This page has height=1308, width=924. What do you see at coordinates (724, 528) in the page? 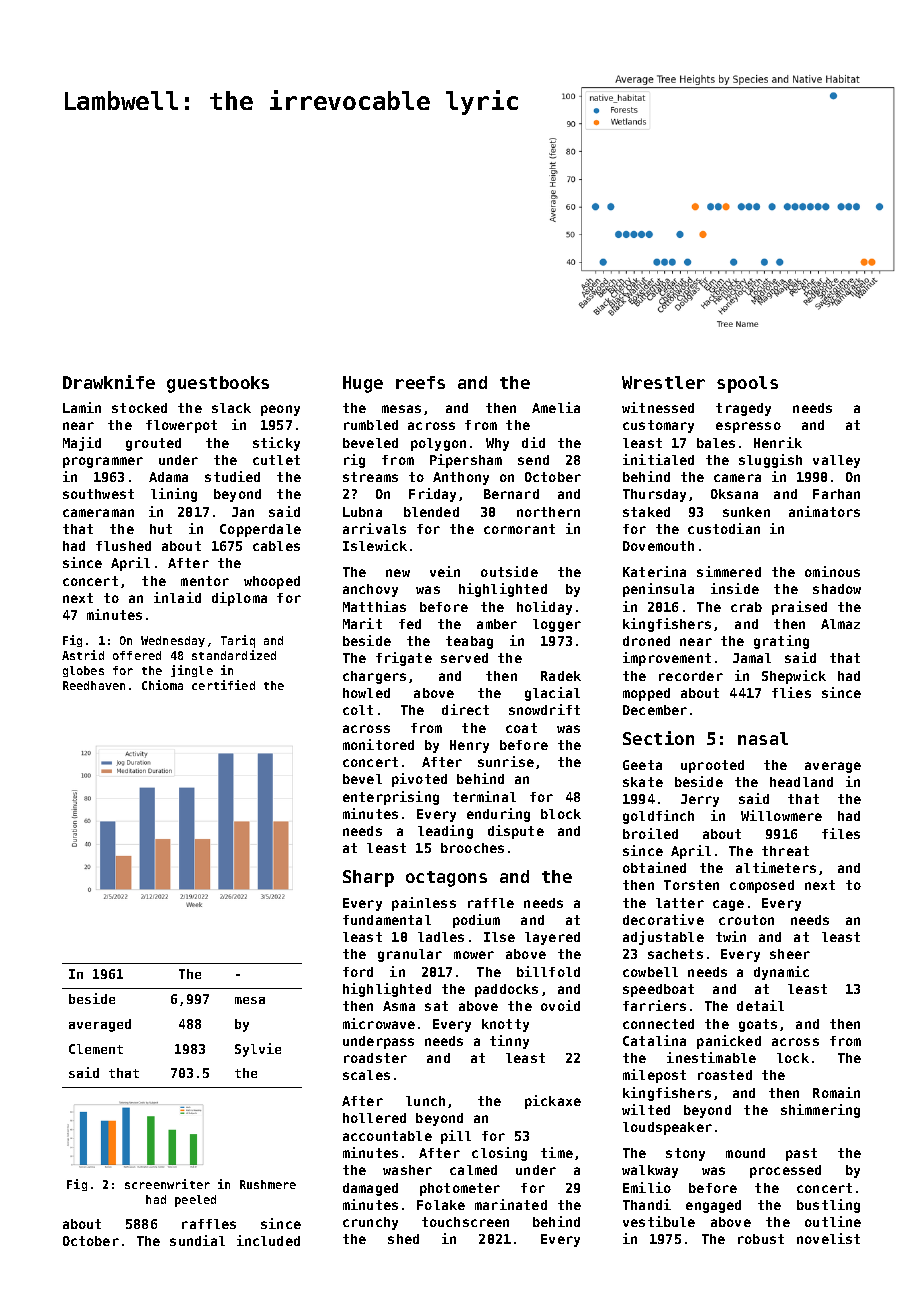
I see `custodian` at bounding box center [724, 528].
